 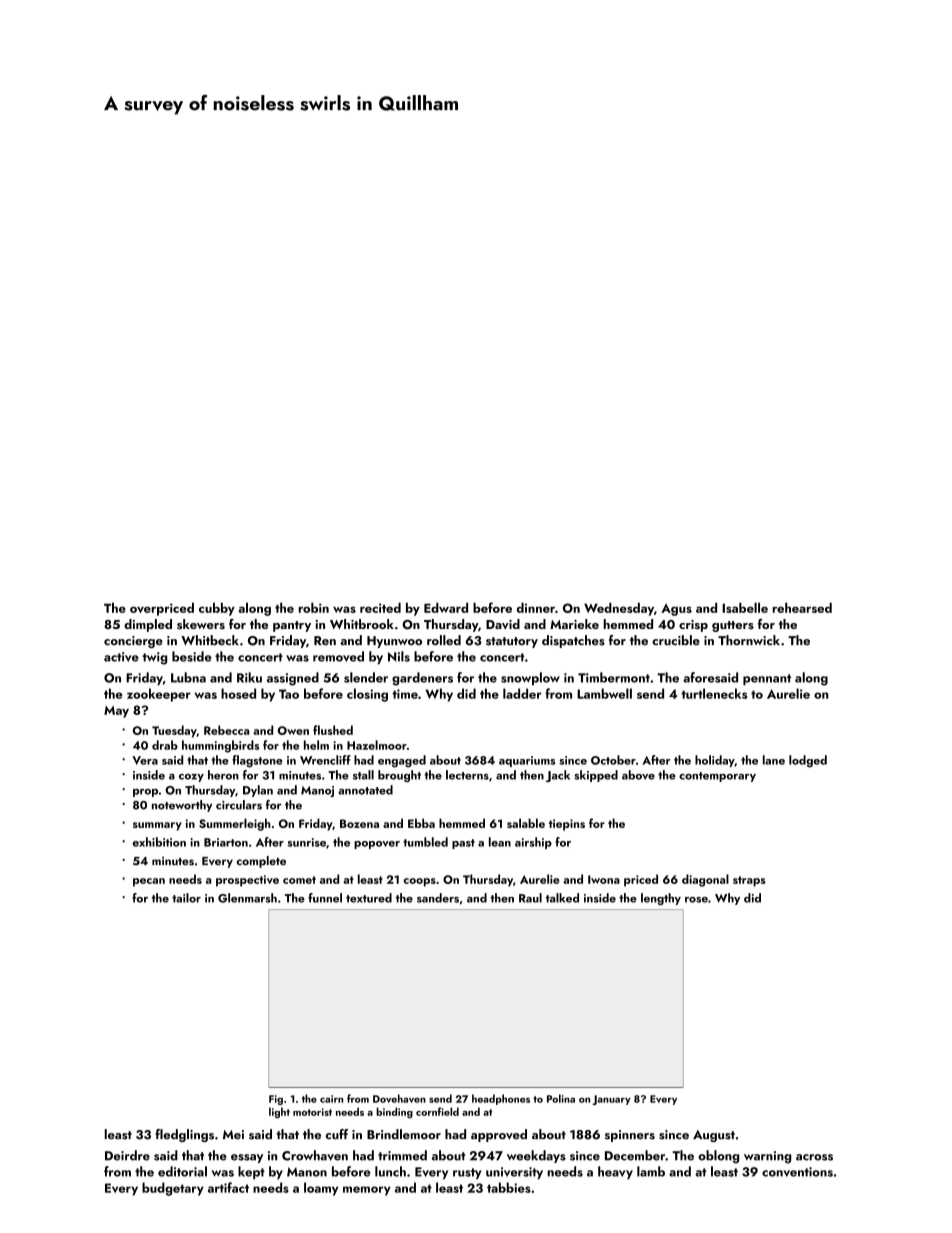 What do you see at coordinates (512, 642) in the document?
I see `statutory` at bounding box center [512, 642].
